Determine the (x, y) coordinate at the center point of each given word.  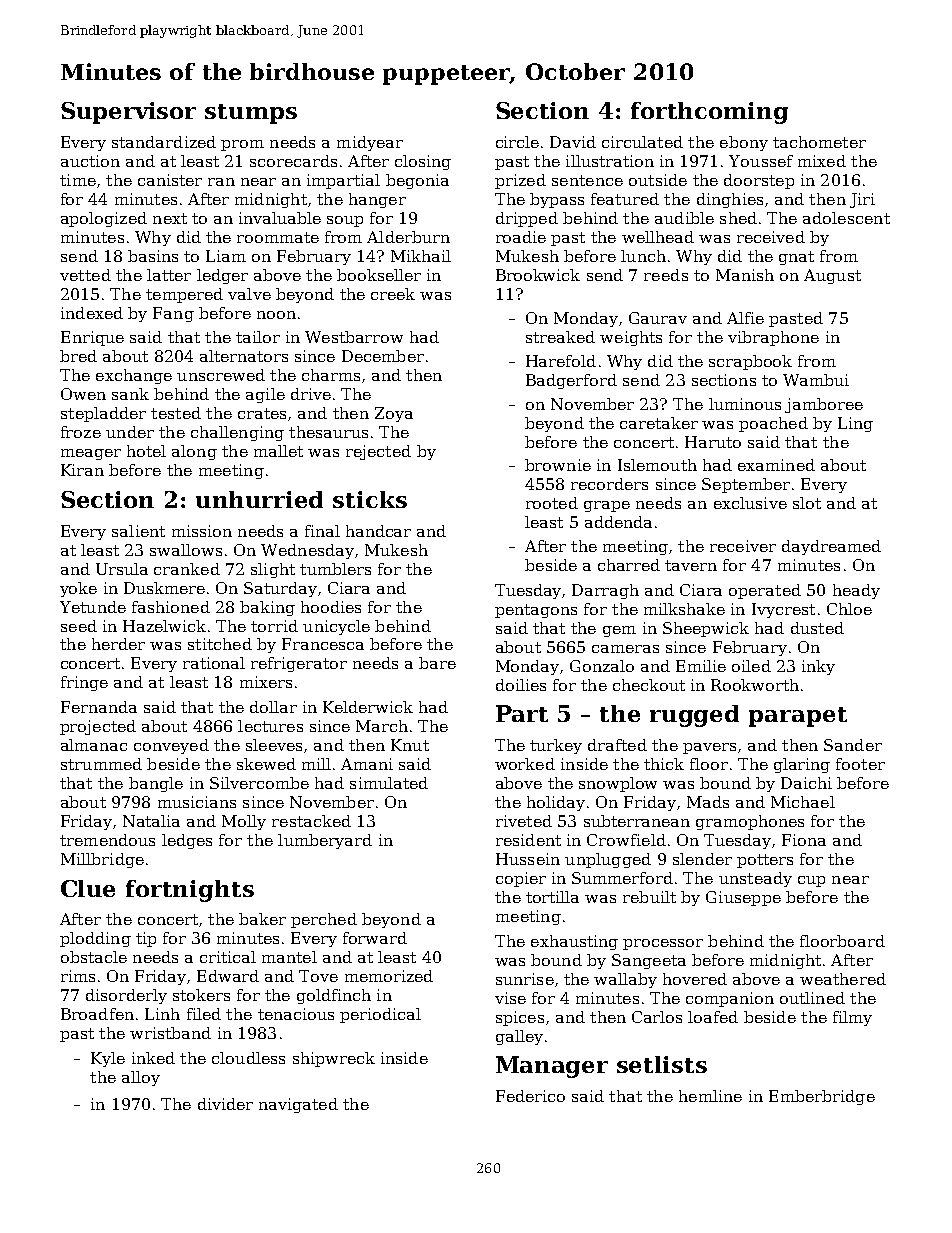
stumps (251, 114)
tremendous (107, 840)
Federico (530, 1096)
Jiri (862, 200)
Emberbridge (822, 1097)
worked (525, 764)
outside (658, 180)
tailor (258, 337)
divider (225, 1104)
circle (517, 142)
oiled (751, 666)
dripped (527, 219)
